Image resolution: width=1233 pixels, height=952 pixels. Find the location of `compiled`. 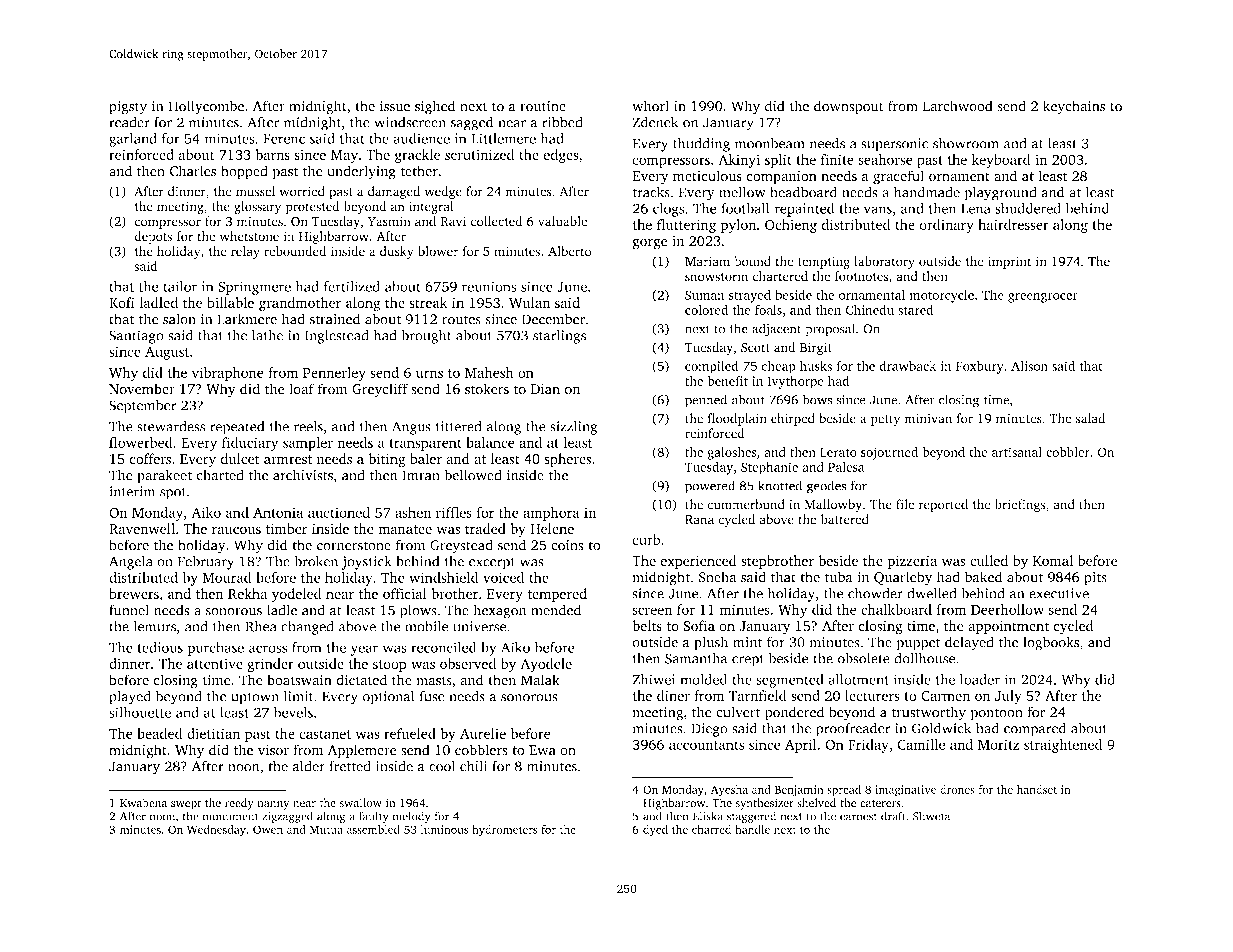

compiled is located at coordinates (712, 367).
